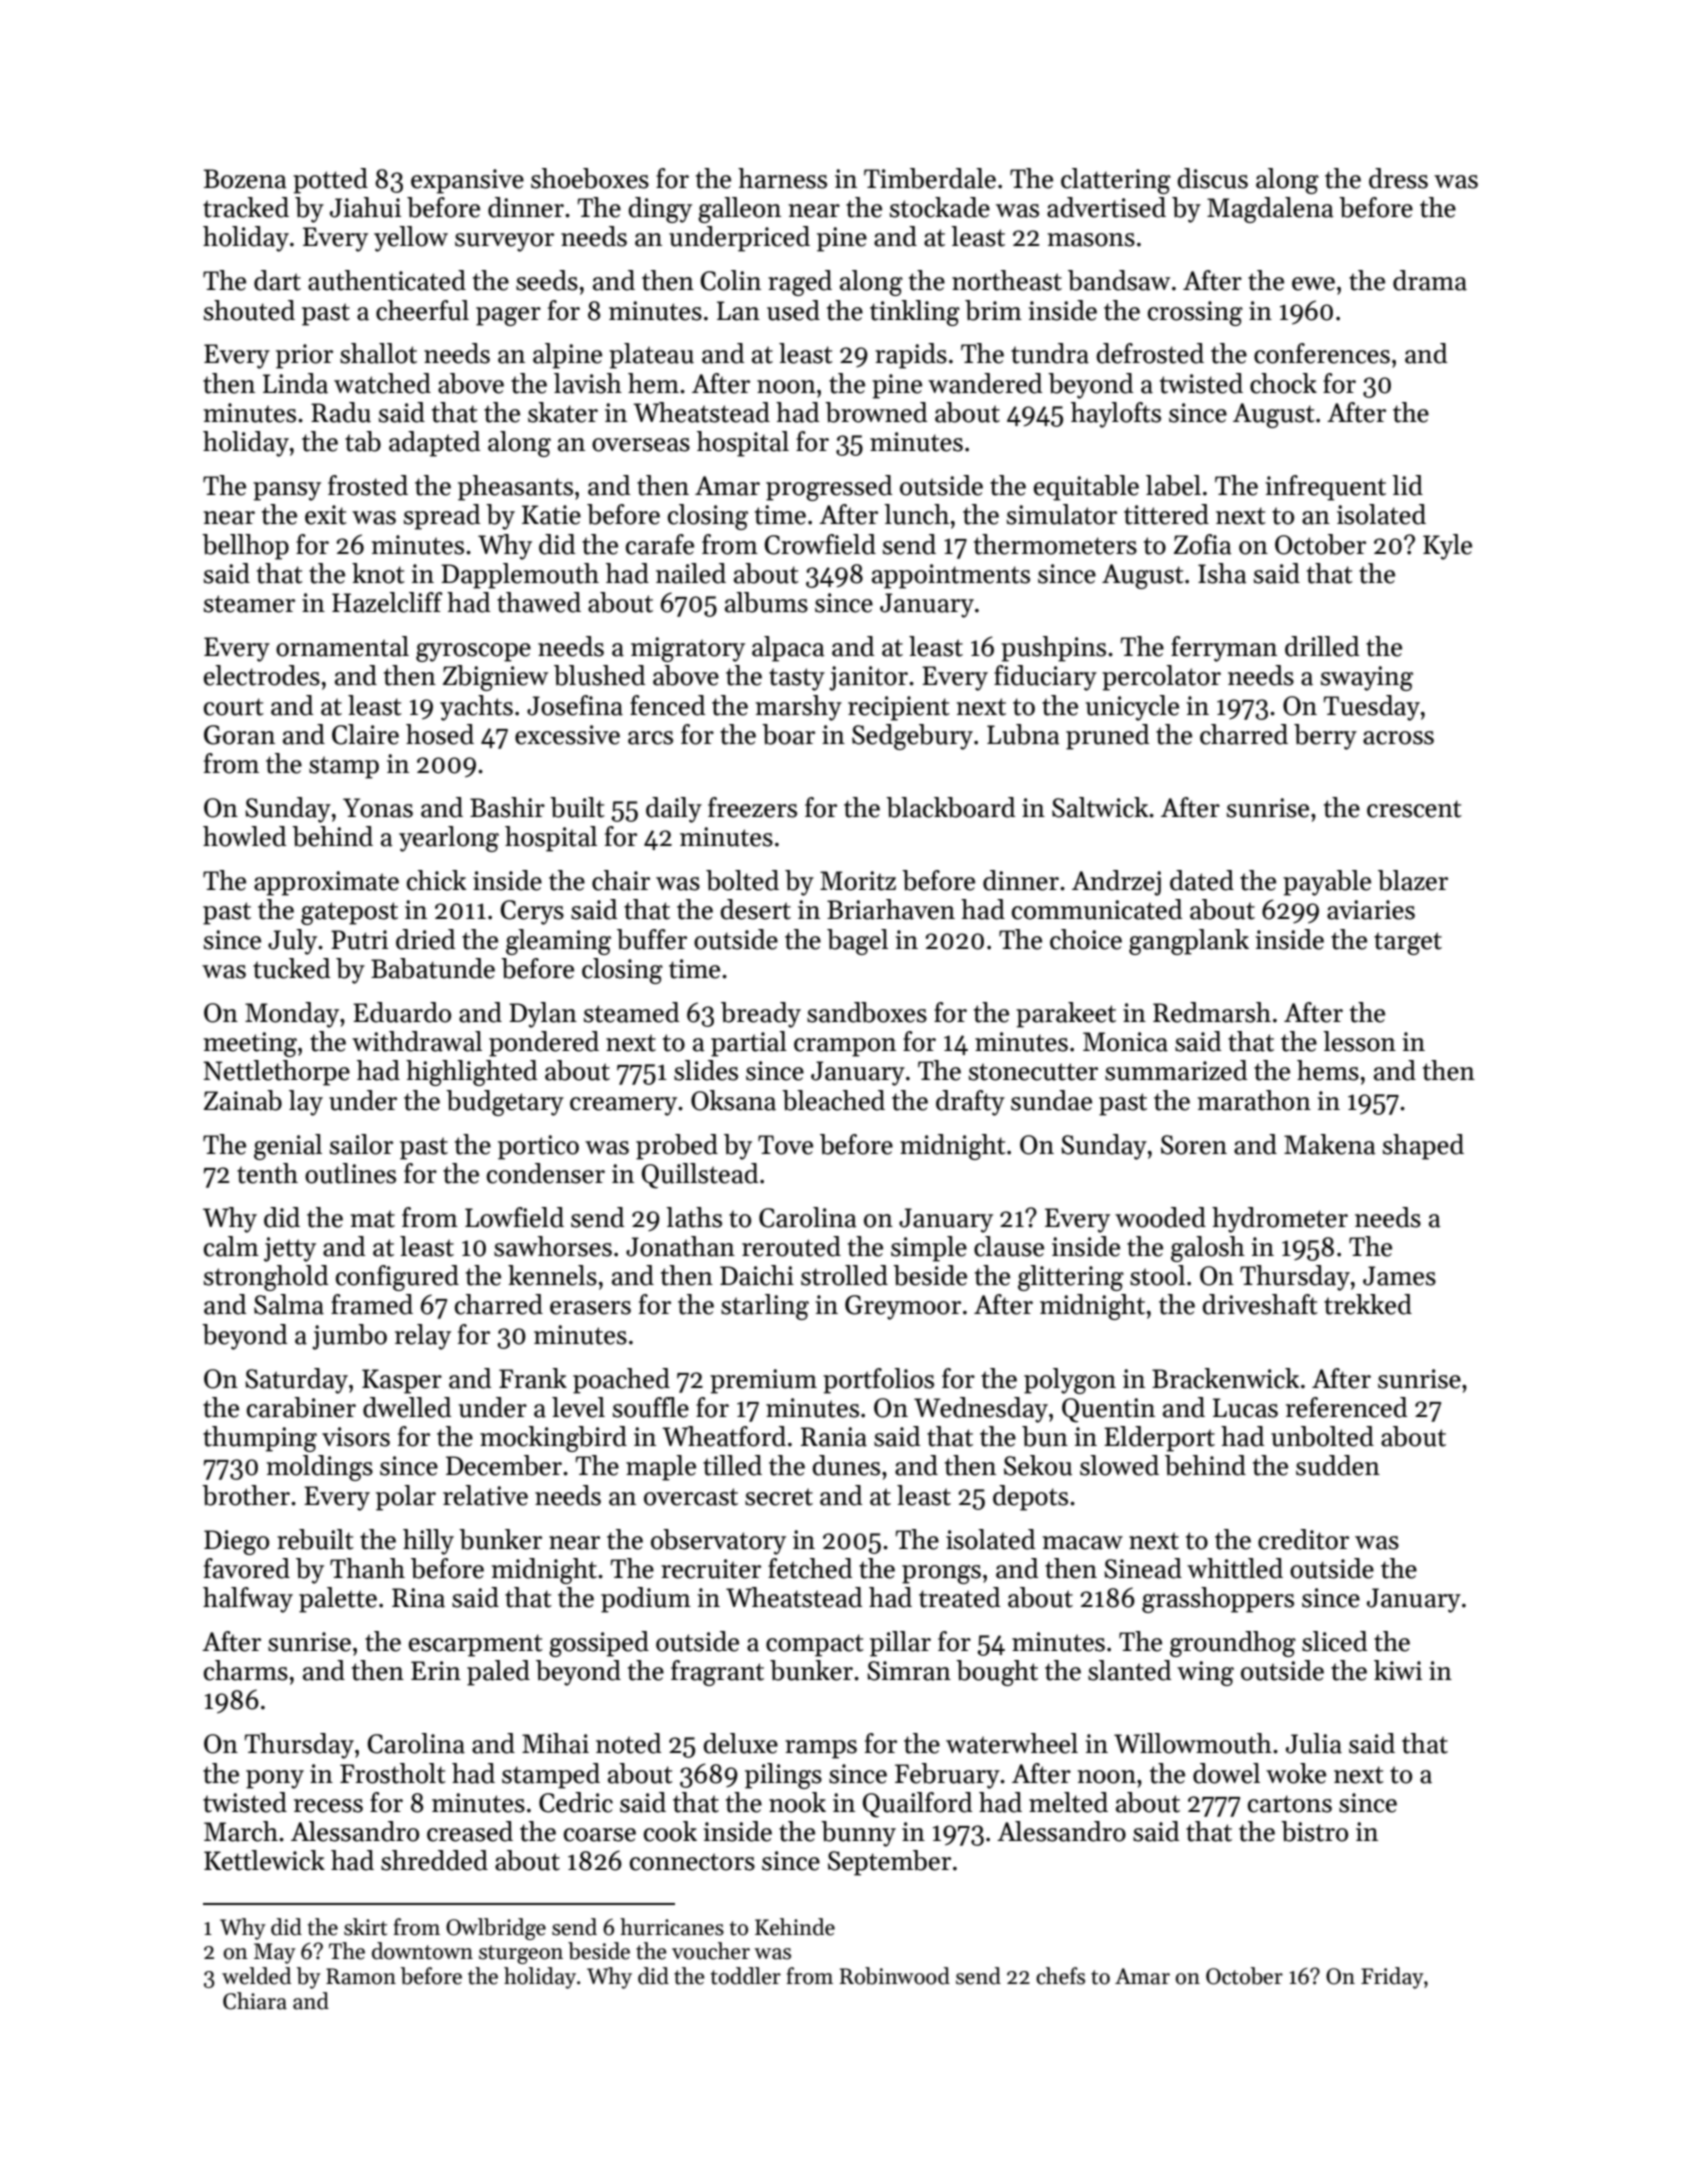  Describe the element at coordinates (782, 178) in the image. I see `harness` at that location.
